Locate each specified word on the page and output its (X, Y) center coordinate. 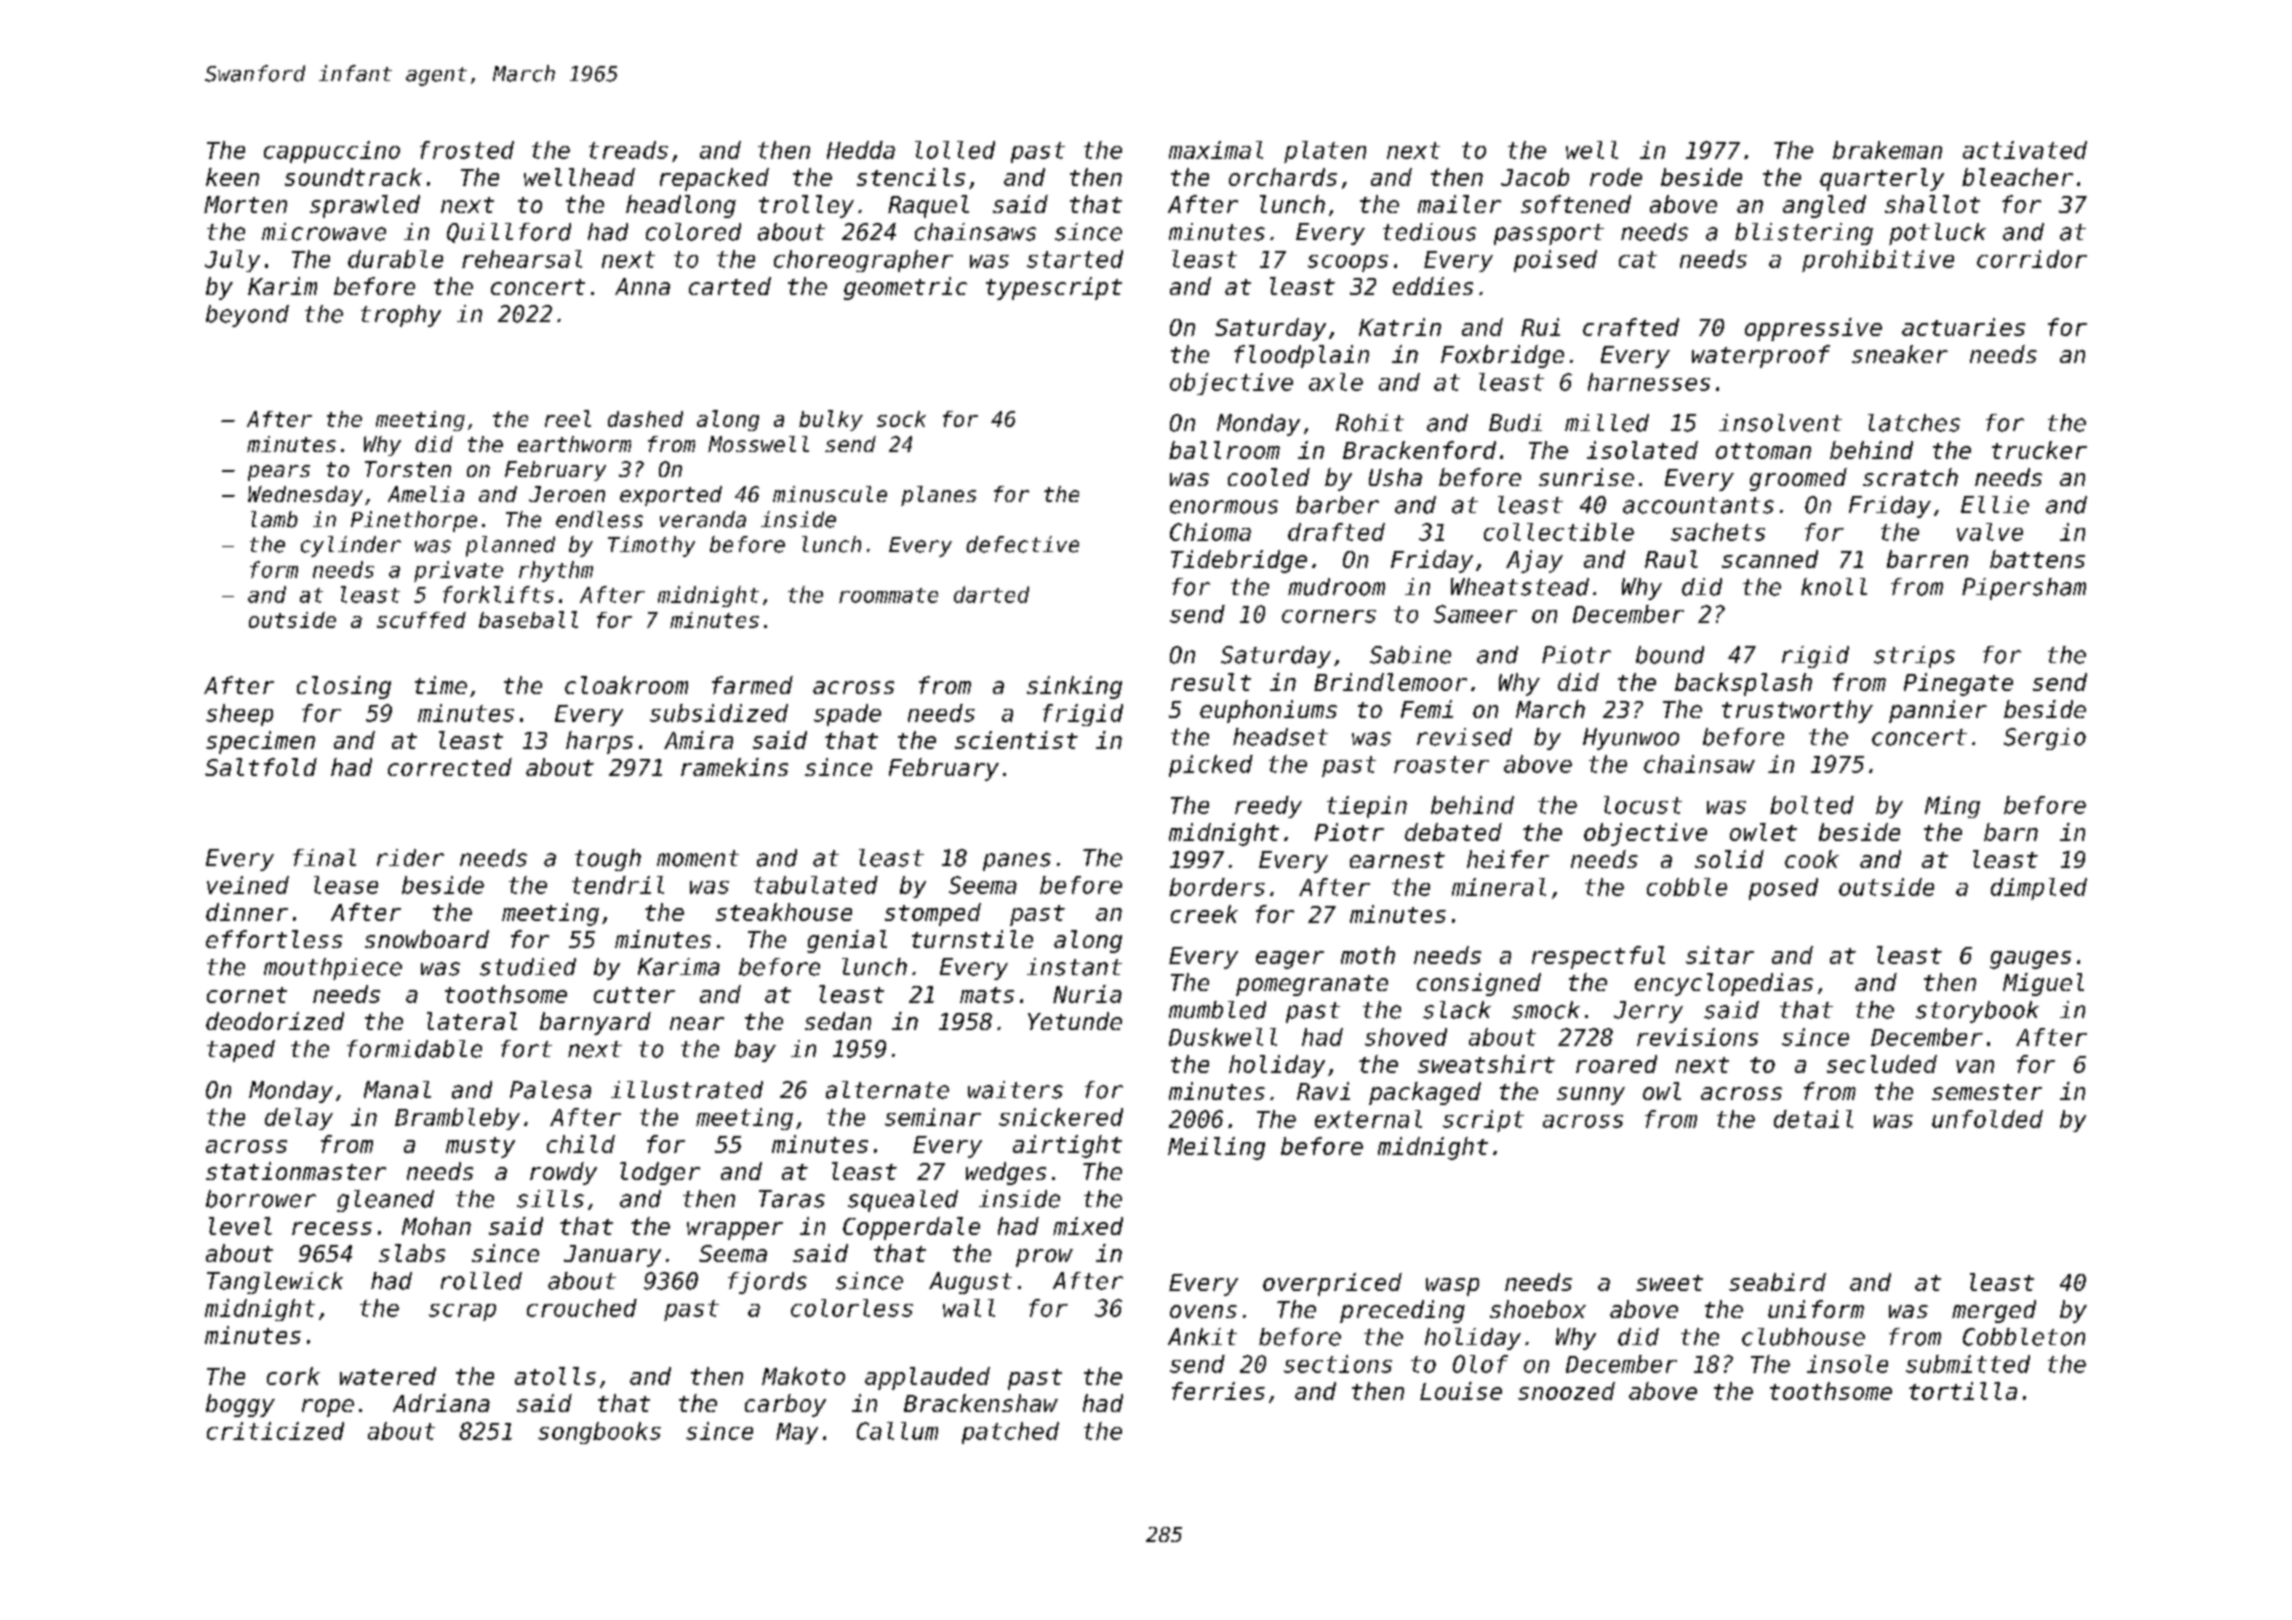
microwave (324, 232)
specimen (260, 742)
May (797, 1433)
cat (1638, 259)
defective (1022, 544)
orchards (1283, 177)
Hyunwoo (1631, 739)
